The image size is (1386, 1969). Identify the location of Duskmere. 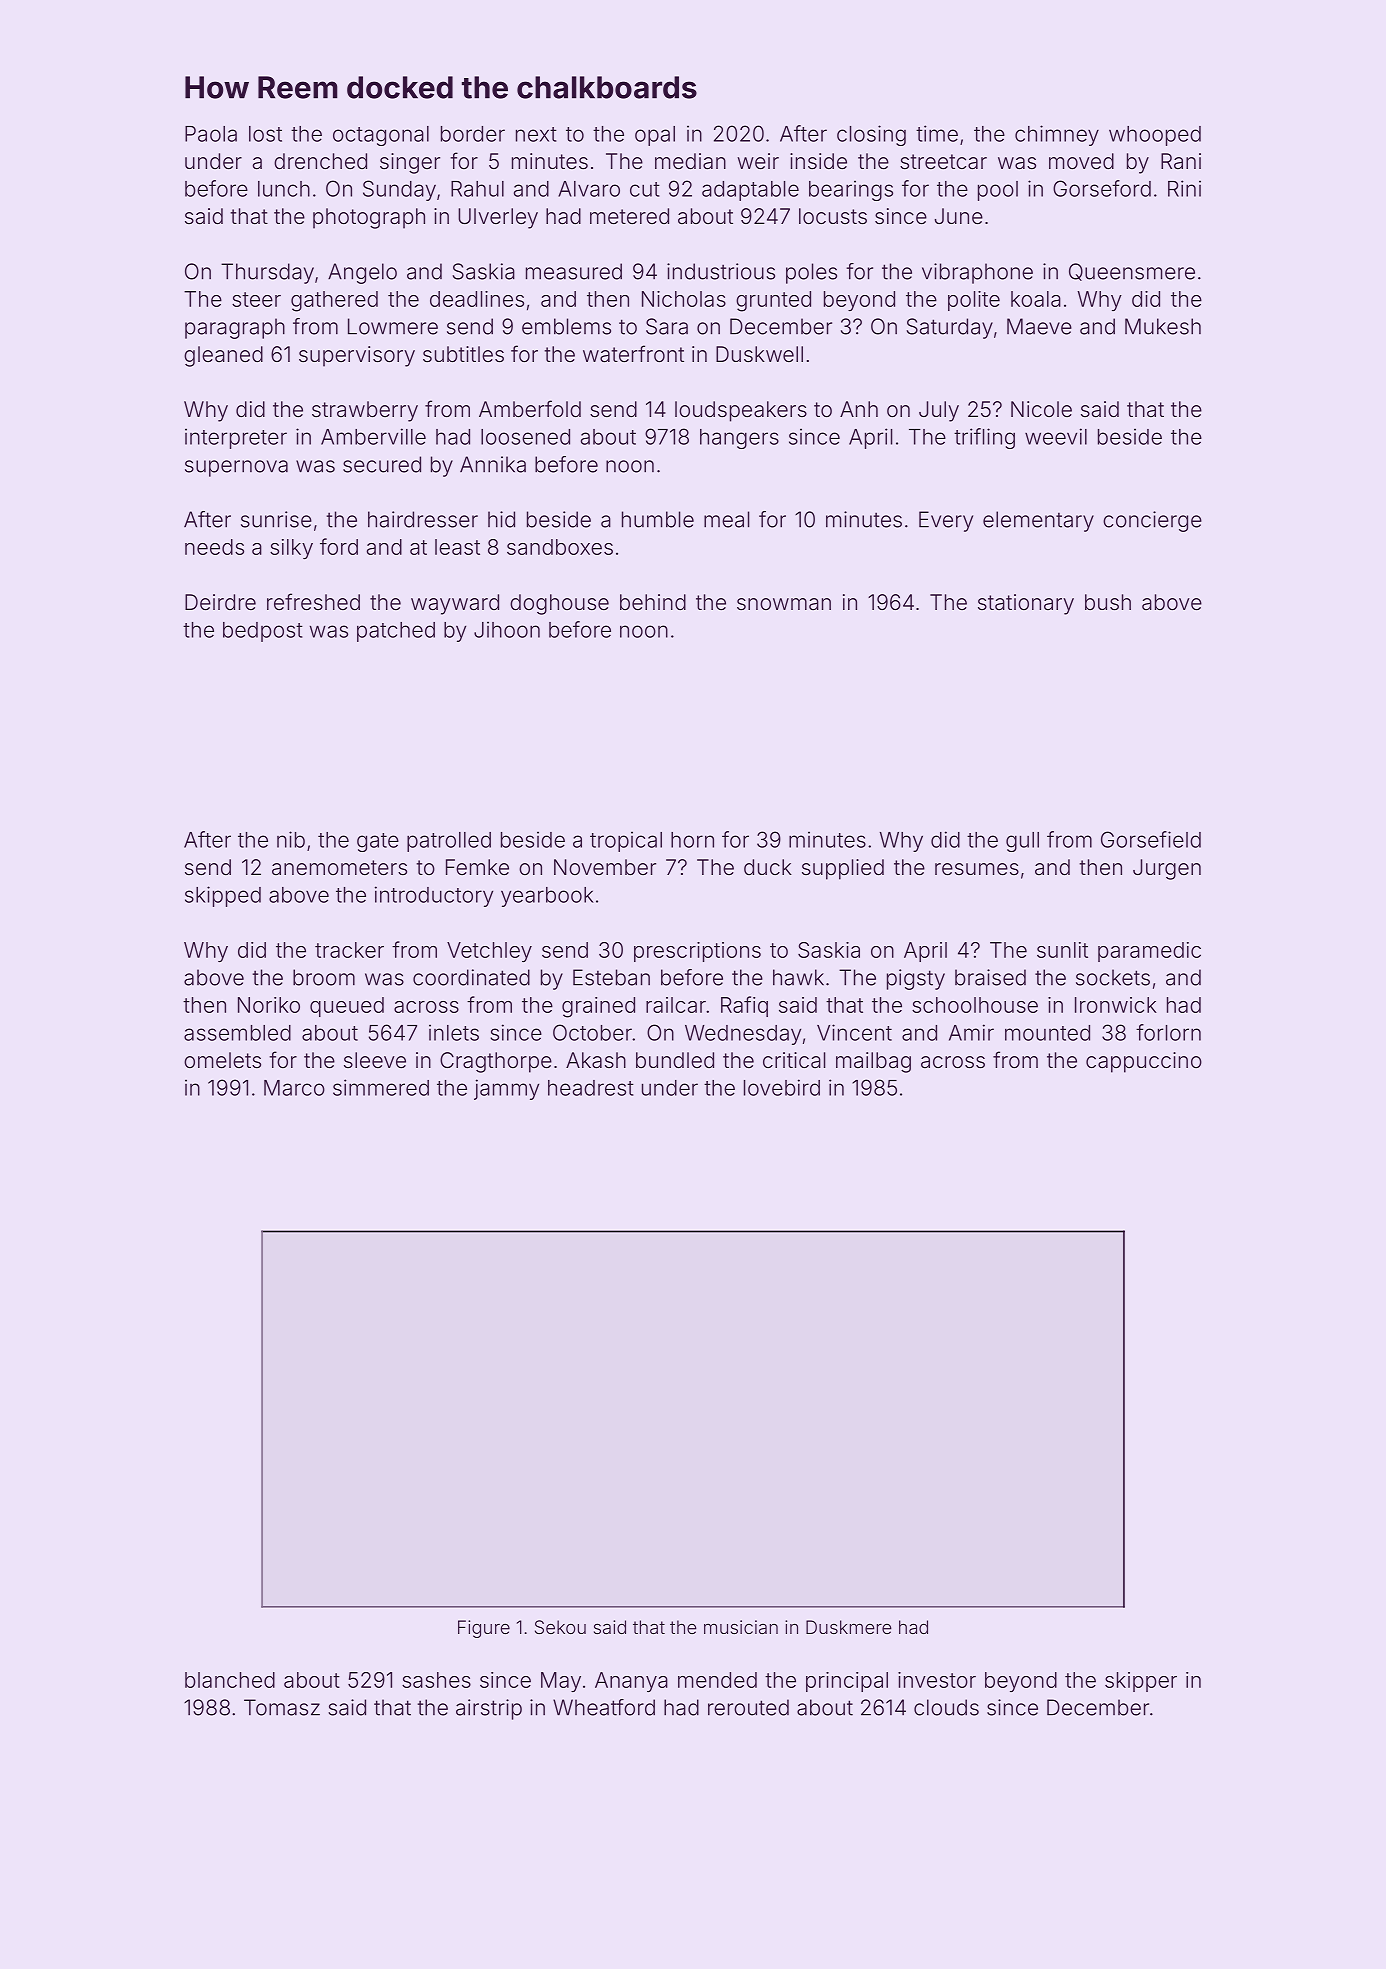
(849, 1627).
